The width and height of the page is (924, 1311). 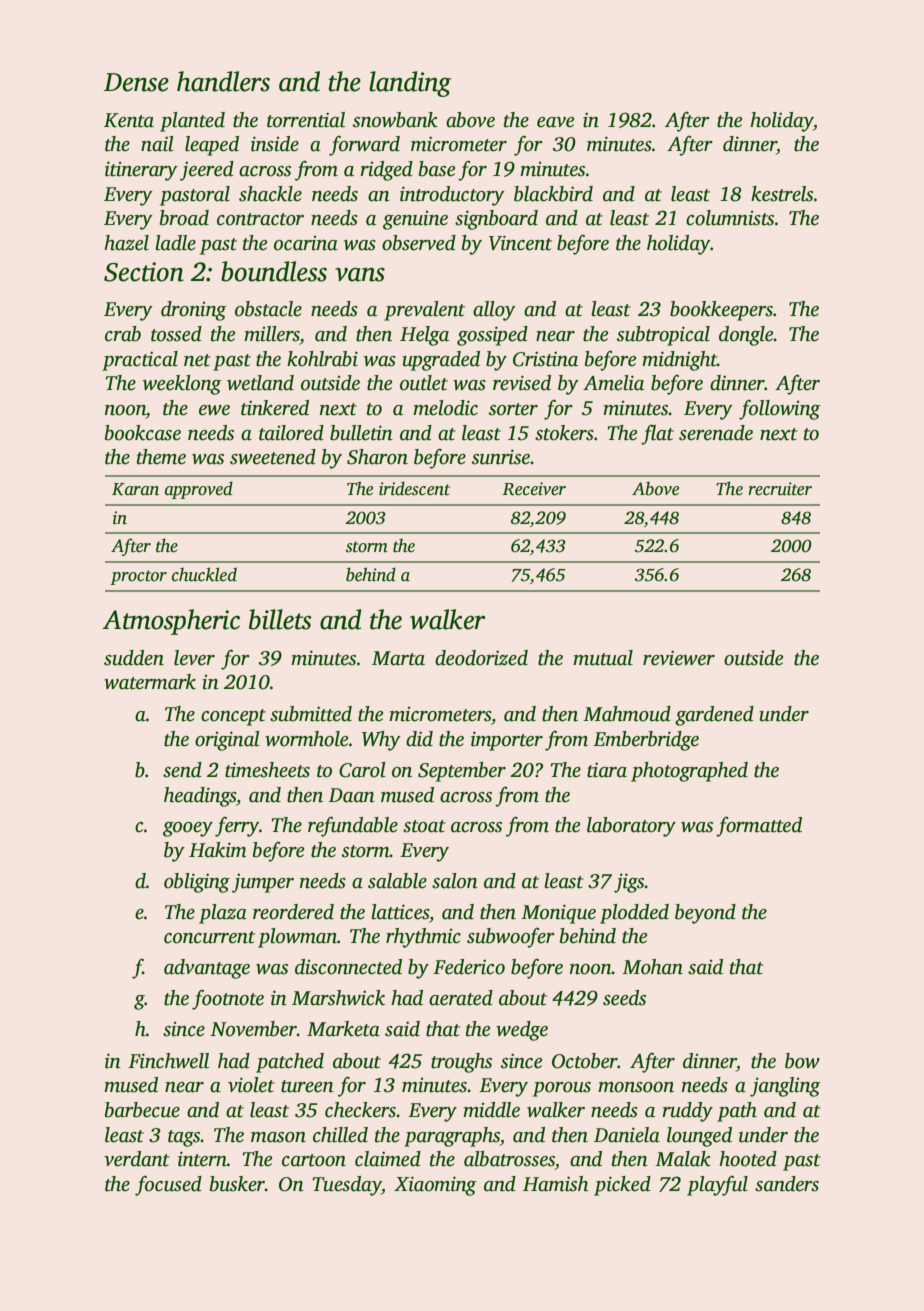 What do you see at coordinates (168, 1186) in the page?
I see `focused` at bounding box center [168, 1186].
